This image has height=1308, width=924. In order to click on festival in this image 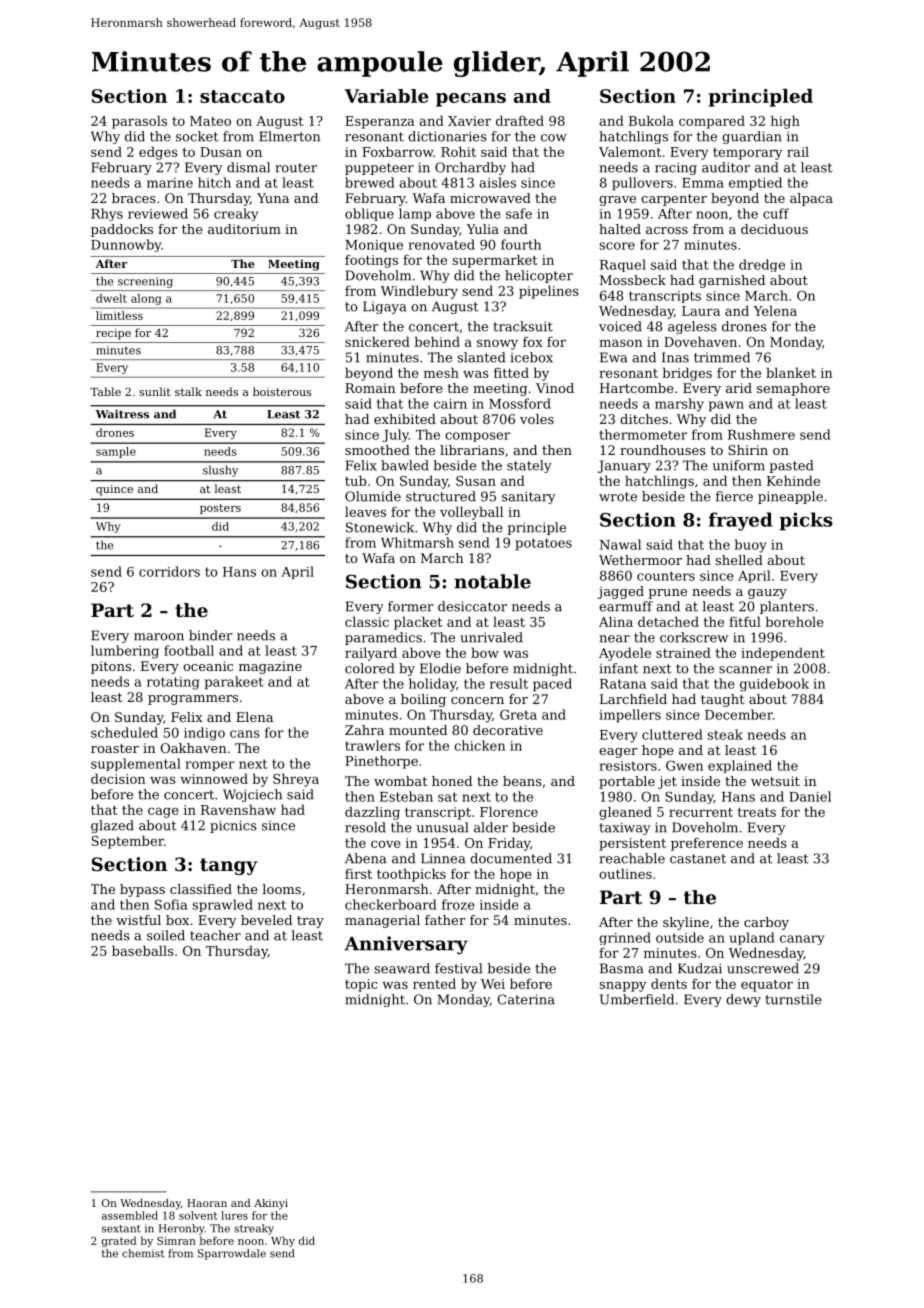, I will do `click(459, 968)`.
